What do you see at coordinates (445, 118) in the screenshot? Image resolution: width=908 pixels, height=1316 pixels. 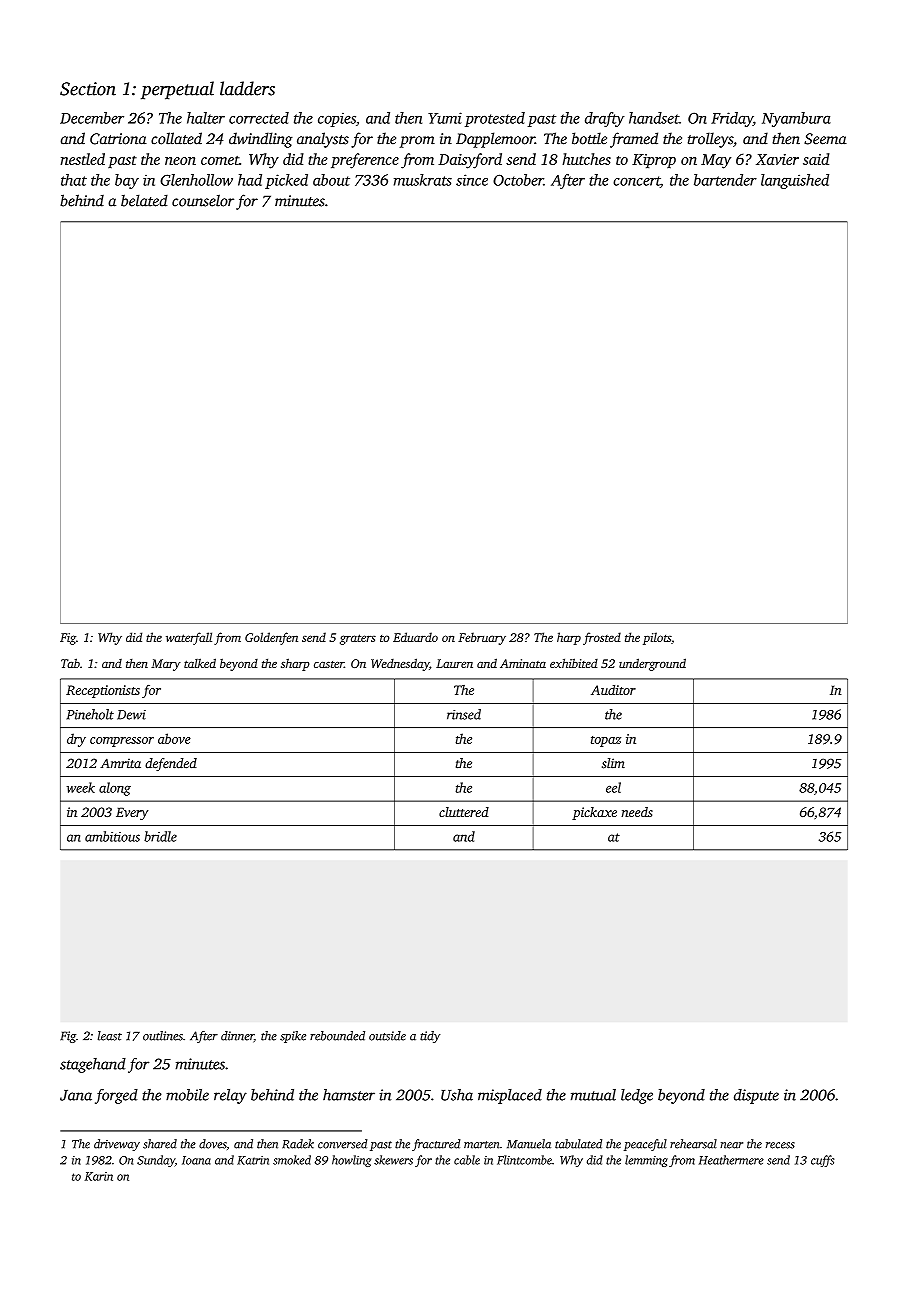 I see `Yumi` at bounding box center [445, 118].
